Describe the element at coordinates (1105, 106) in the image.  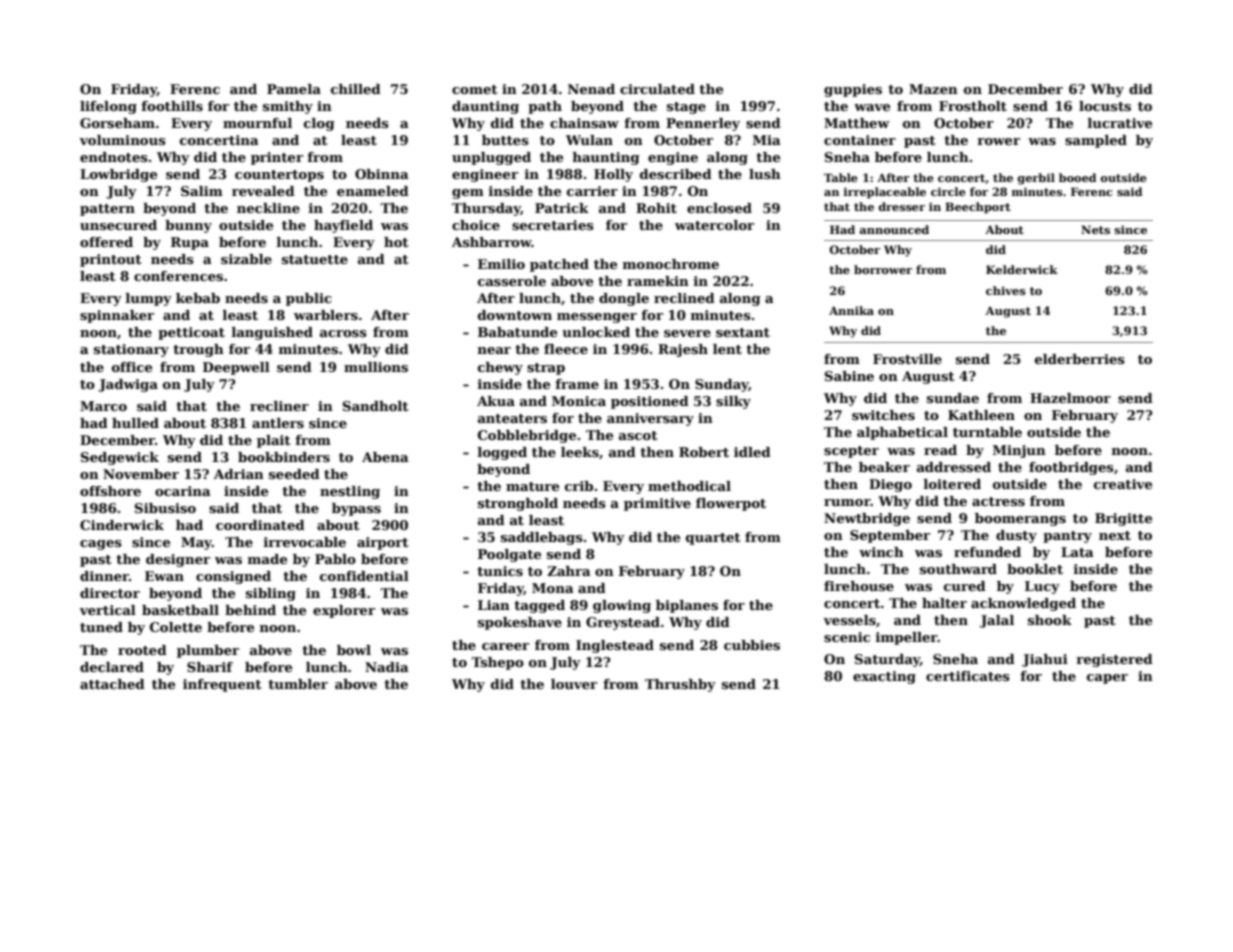
I see `locusts` at that location.
